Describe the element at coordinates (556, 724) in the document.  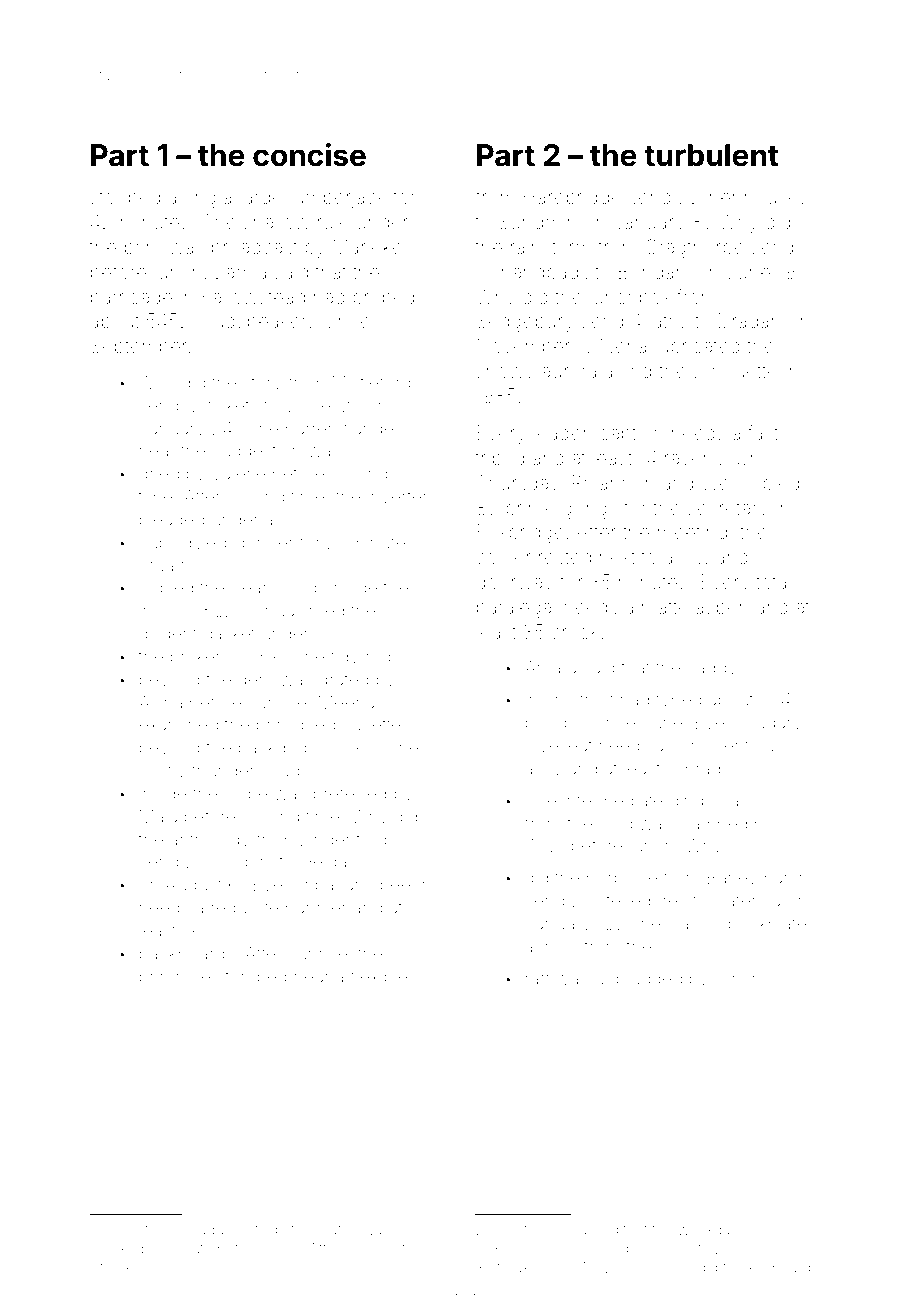
I see `bongos` at that location.
